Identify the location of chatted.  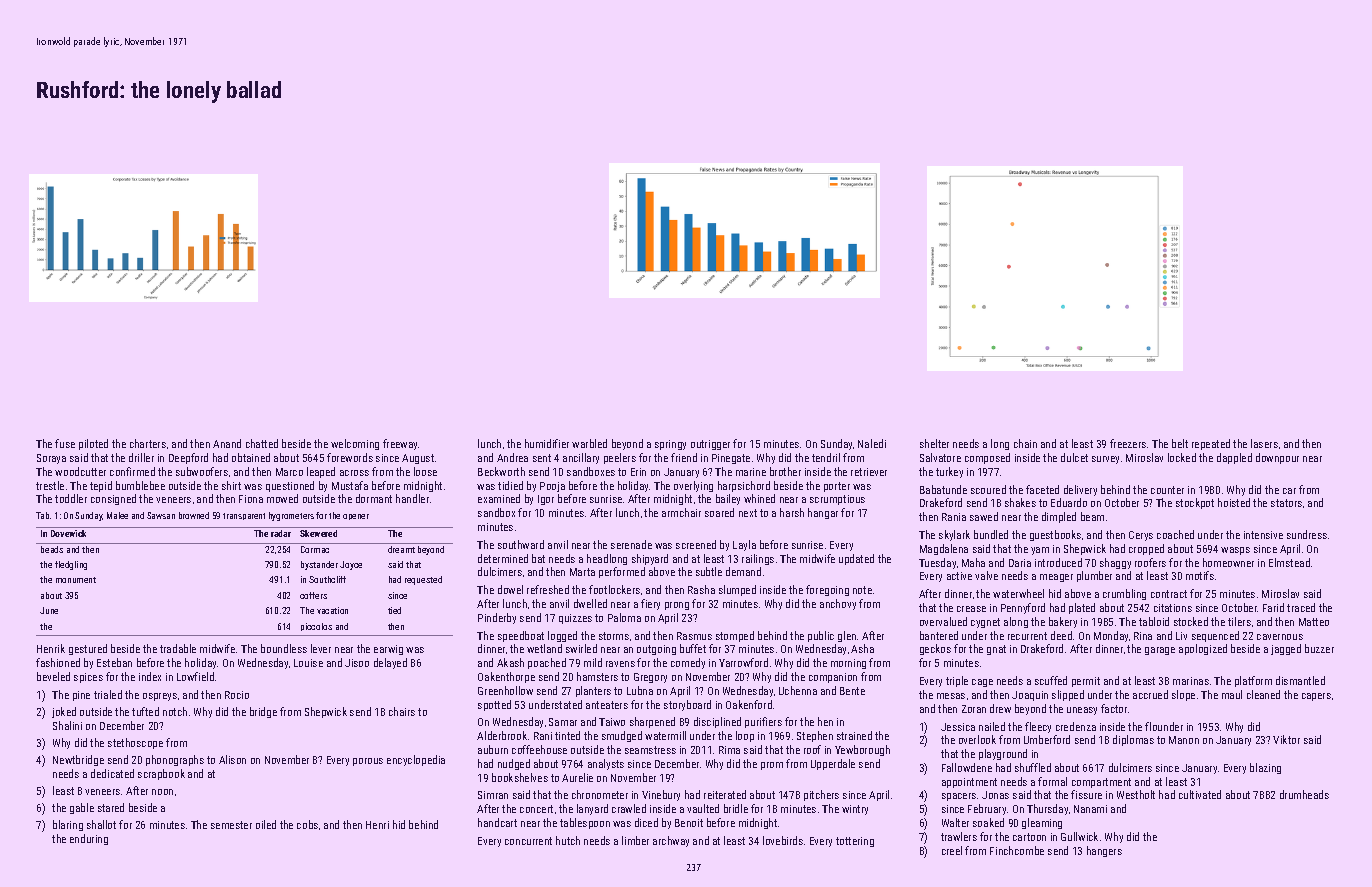
(262, 443).
